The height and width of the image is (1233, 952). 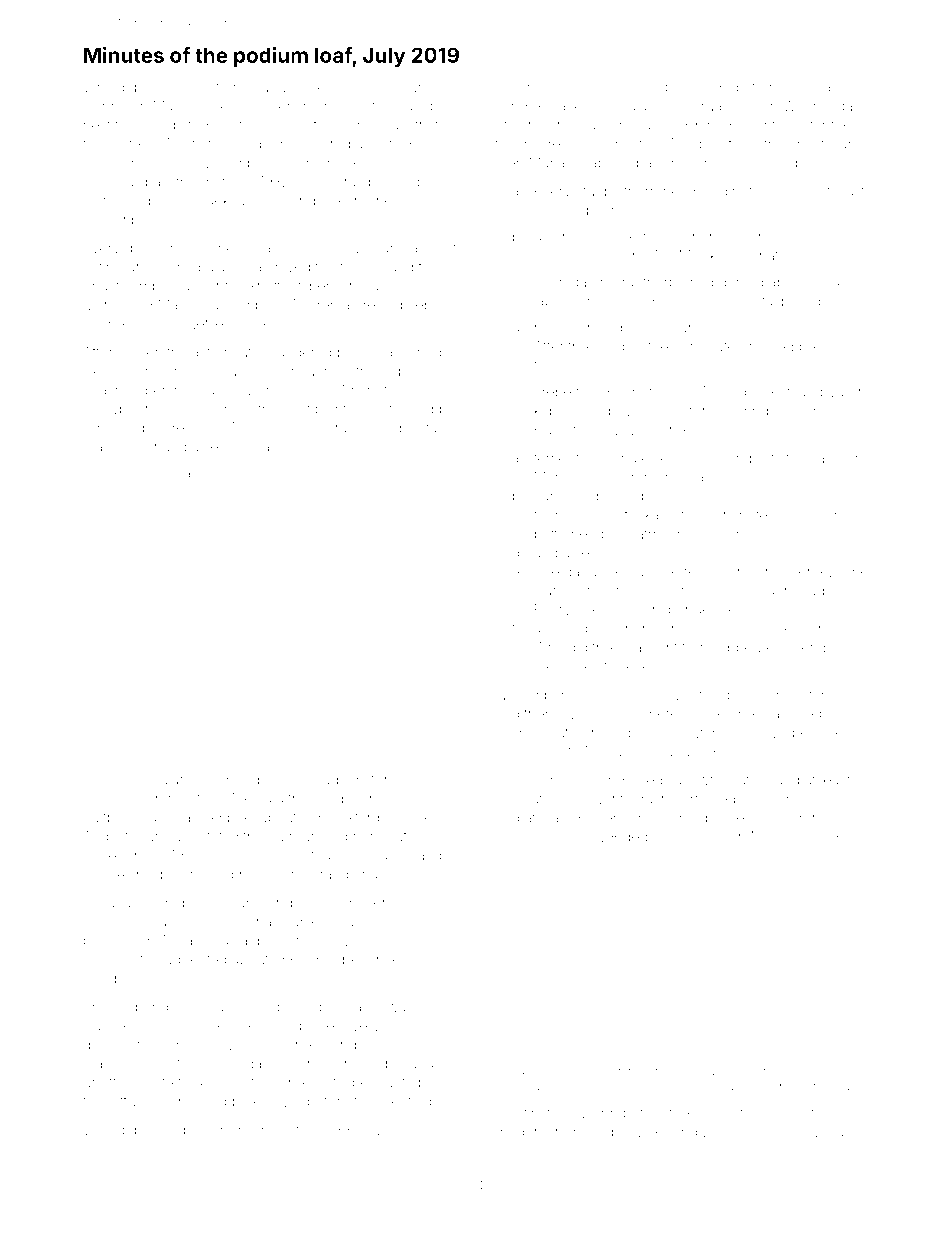 What do you see at coordinates (648, 649) in the image?
I see `headlight` at bounding box center [648, 649].
